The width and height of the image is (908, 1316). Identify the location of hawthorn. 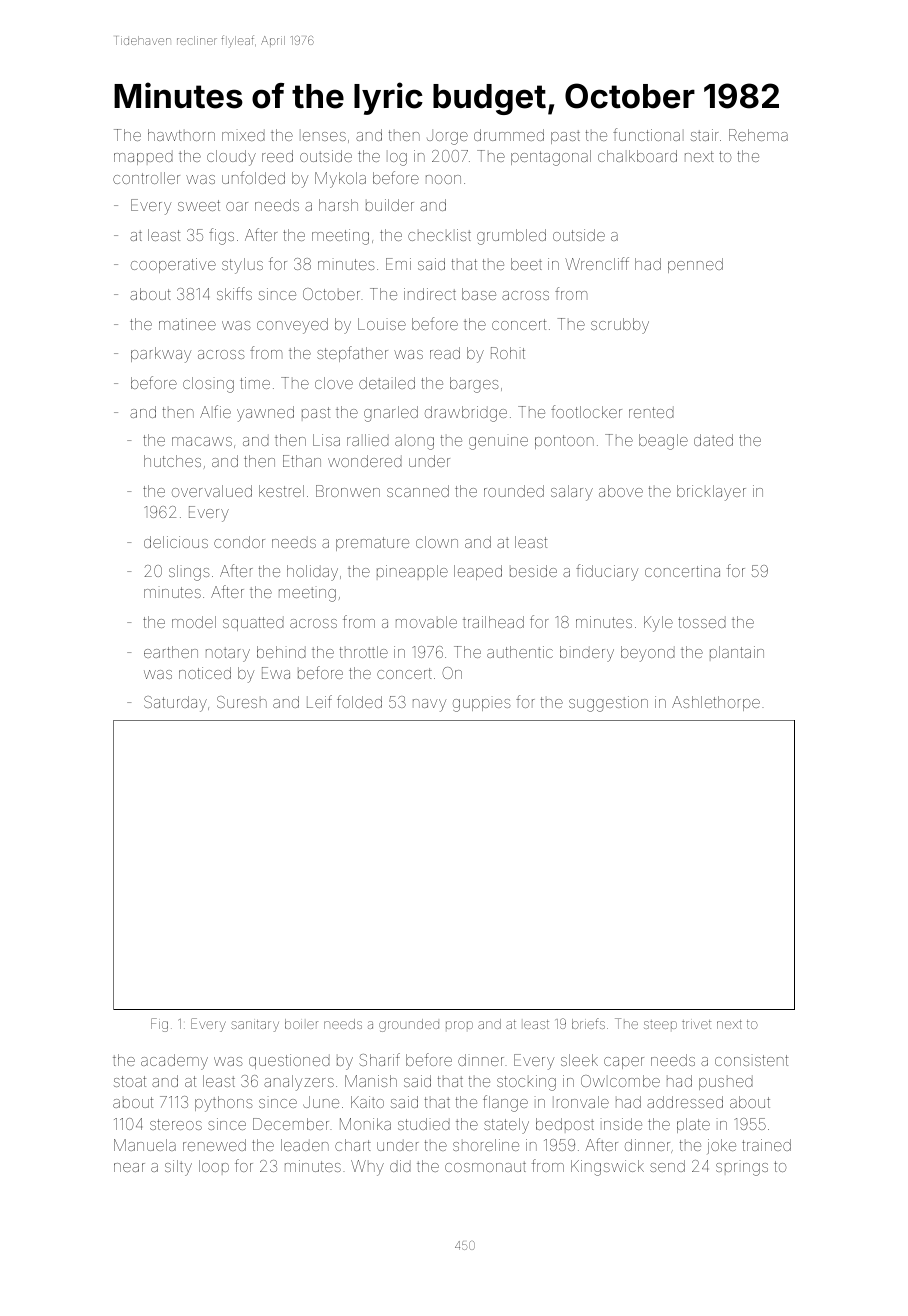
(181, 135).
